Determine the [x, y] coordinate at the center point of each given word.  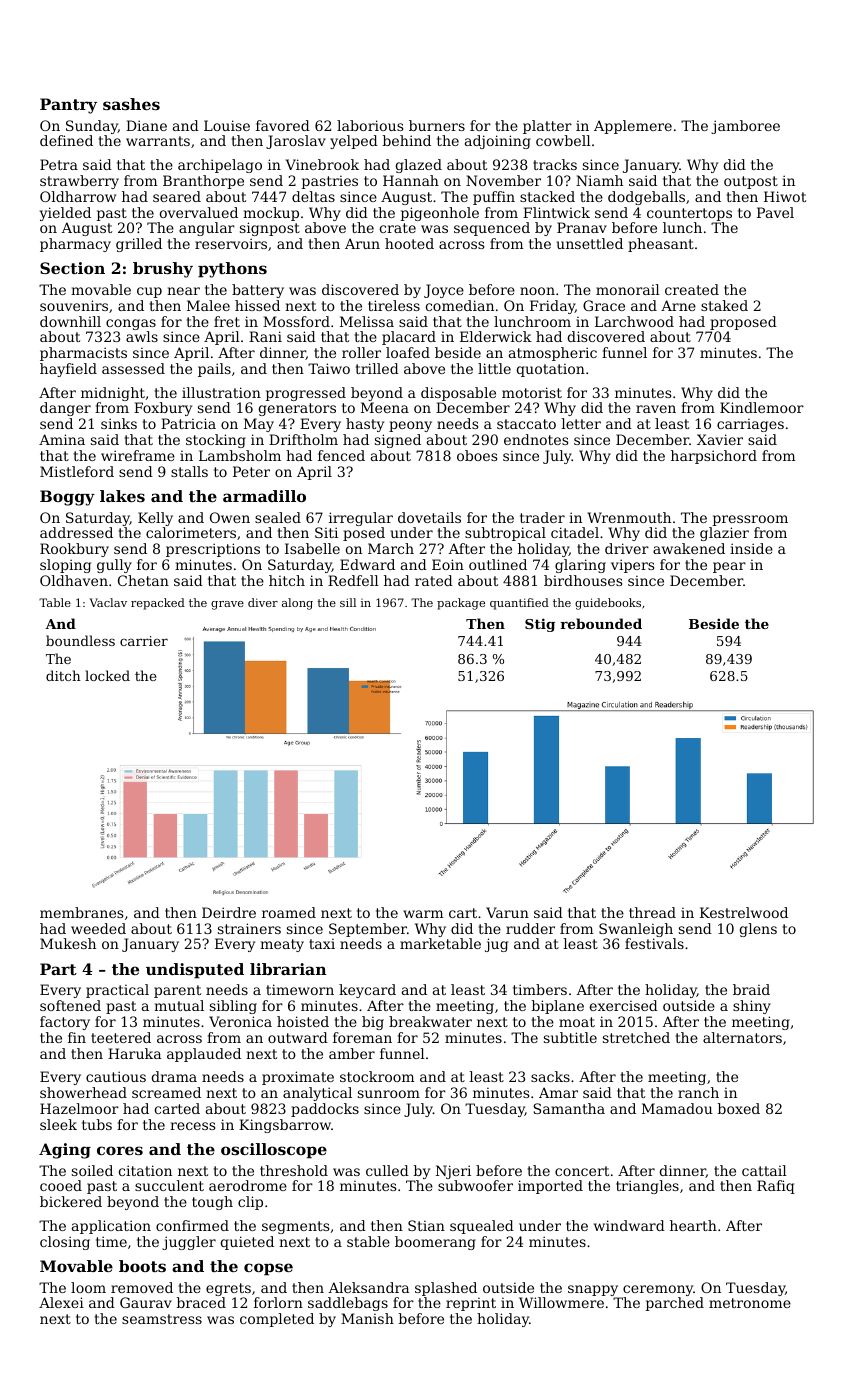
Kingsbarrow [285, 1126]
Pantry [68, 106]
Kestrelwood [744, 912]
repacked [158, 604]
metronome [750, 1303]
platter [547, 127]
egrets [228, 1289]
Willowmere [561, 1302]
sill [348, 602]
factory [65, 1023]
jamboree [745, 127]
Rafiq [776, 1187]
